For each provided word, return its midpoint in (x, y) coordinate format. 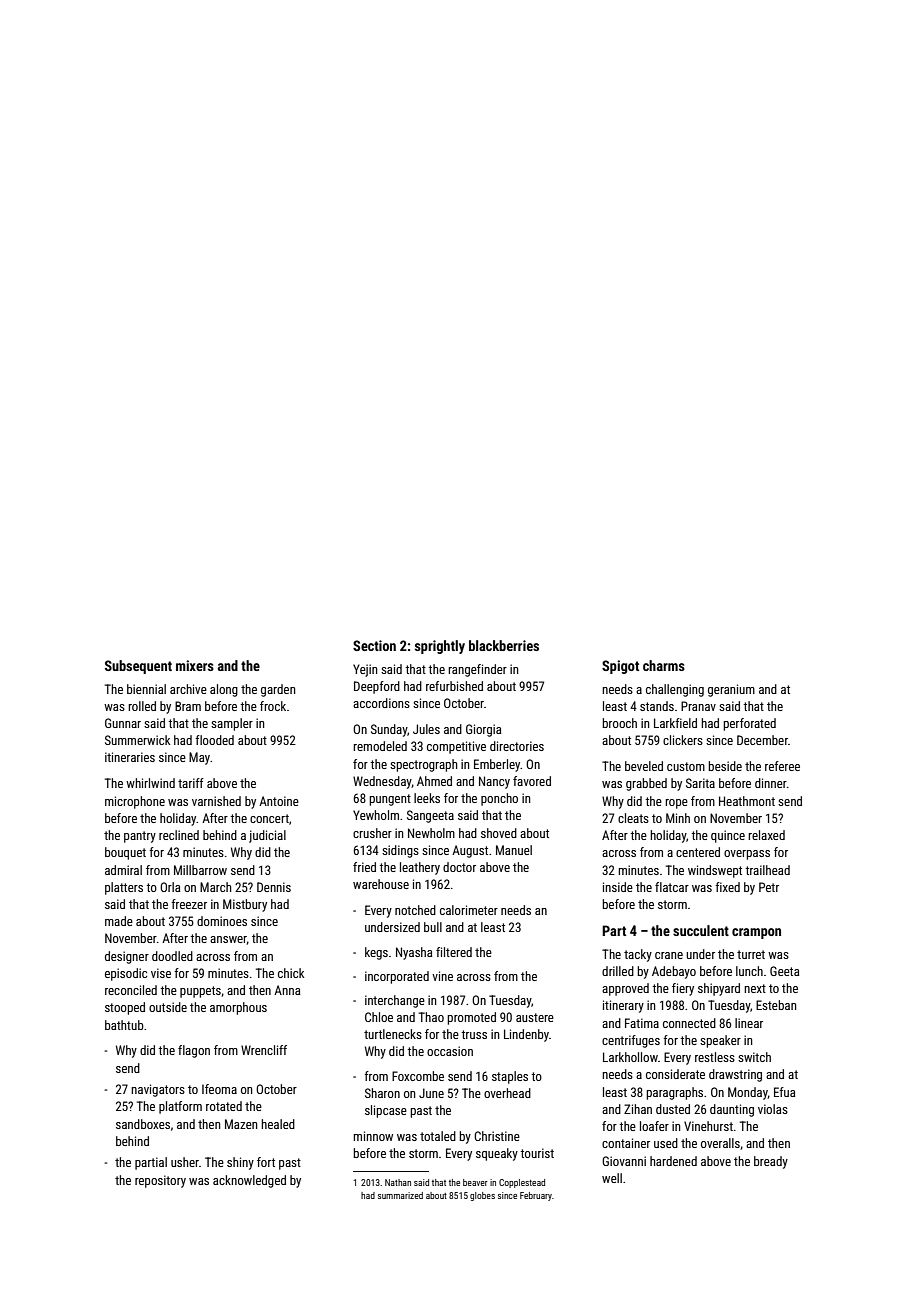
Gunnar (123, 723)
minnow (373, 1136)
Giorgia (483, 730)
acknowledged (249, 1181)
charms (664, 665)
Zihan (638, 1109)
